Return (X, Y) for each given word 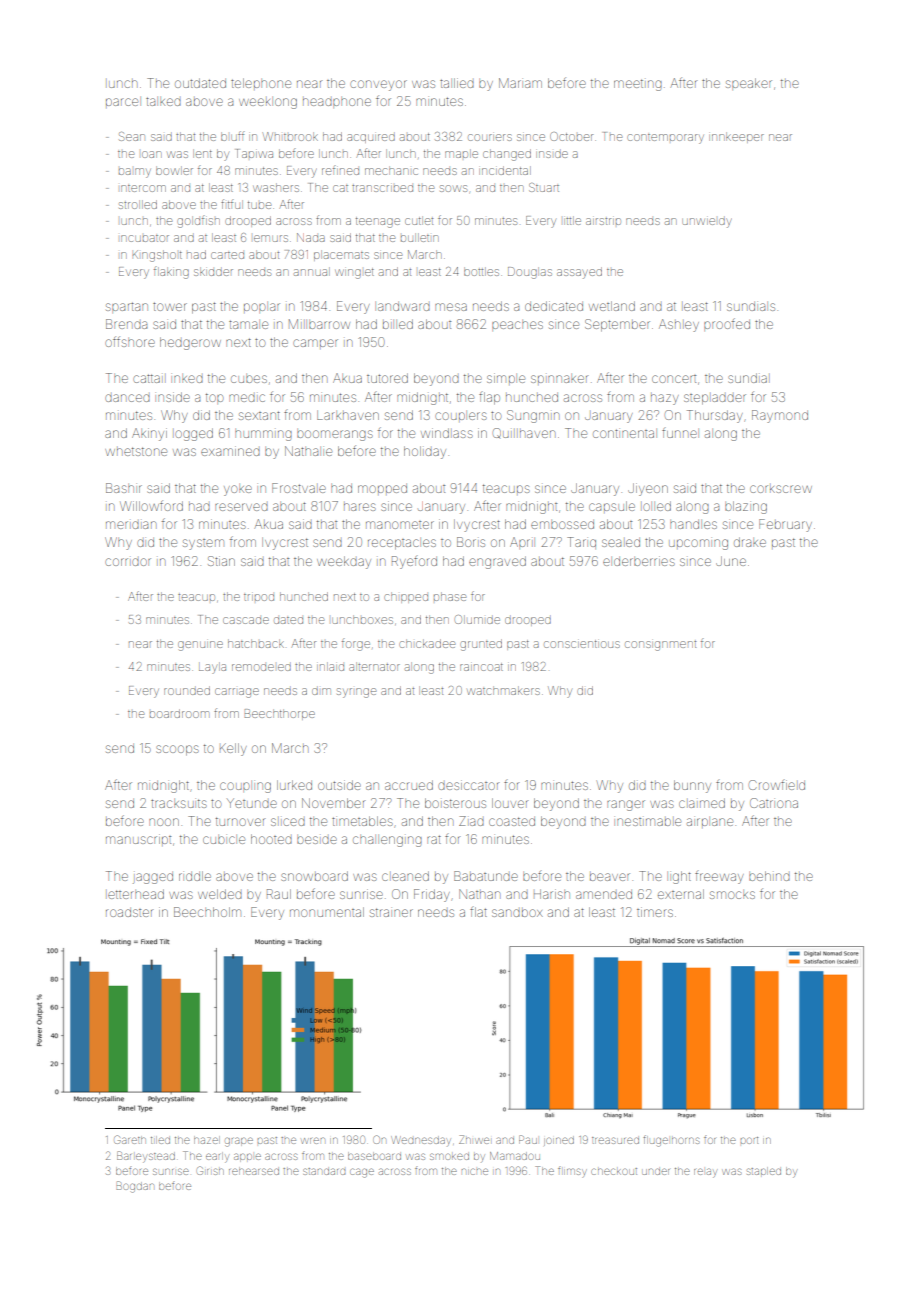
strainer (391, 912)
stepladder (715, 399)
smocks (732, 895)
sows (453, 188)
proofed (727, 323)
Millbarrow (319, 324)
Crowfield (777, 785)
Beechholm (207, 912)
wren (313, 1140)
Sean (132, 136)
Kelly (233, 749)
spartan (127, 306)
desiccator (468, 785)
